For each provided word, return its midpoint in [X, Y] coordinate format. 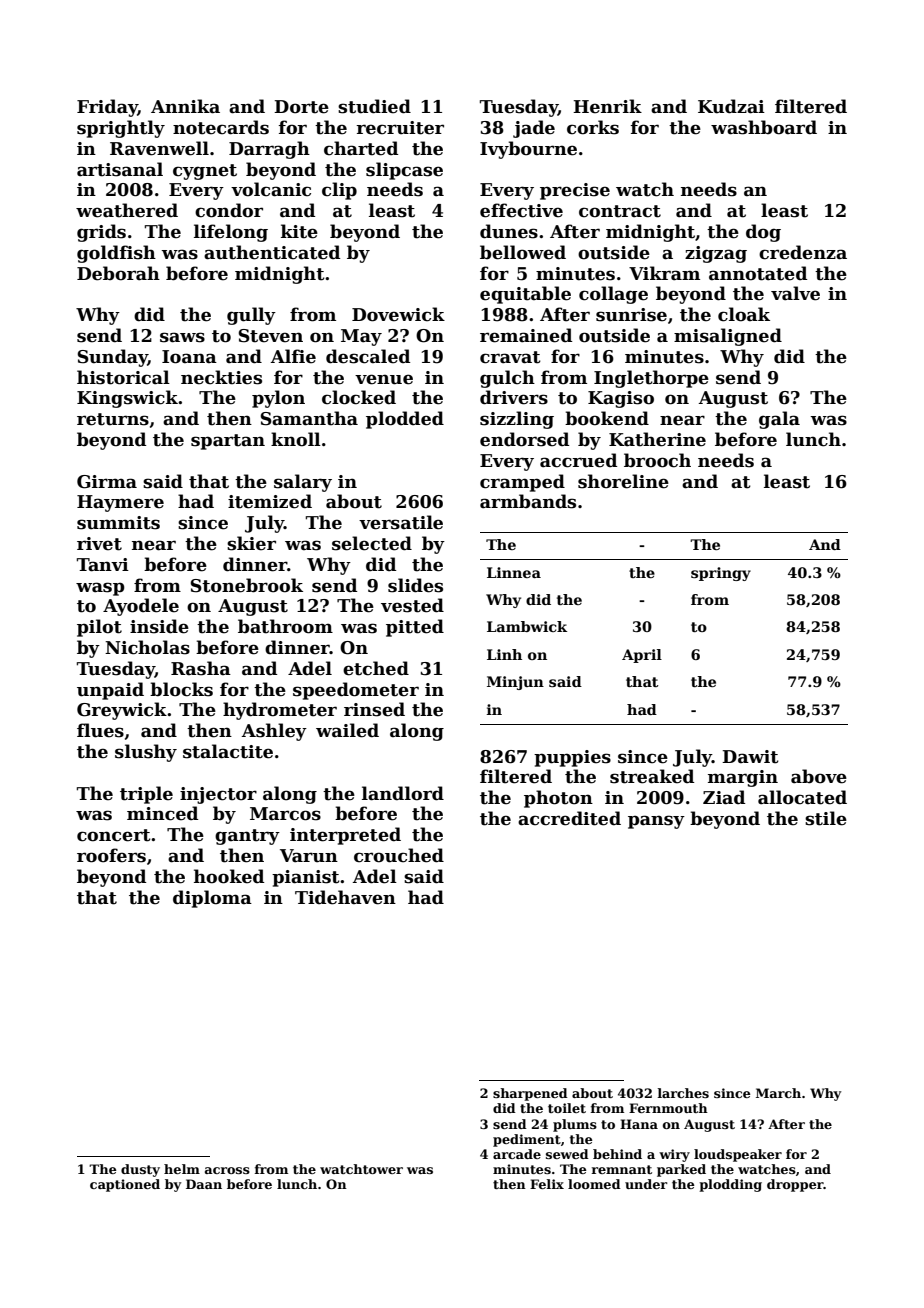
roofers [111, 855]
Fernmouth [668, 1108]
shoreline [623, 481]
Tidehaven [345, 897]
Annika [185, 106]
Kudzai [731, 106]
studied [374, 106]
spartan [228, 442]
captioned [125, 1185]
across [227, 1170]
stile [826, 818]
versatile [401, 522]
